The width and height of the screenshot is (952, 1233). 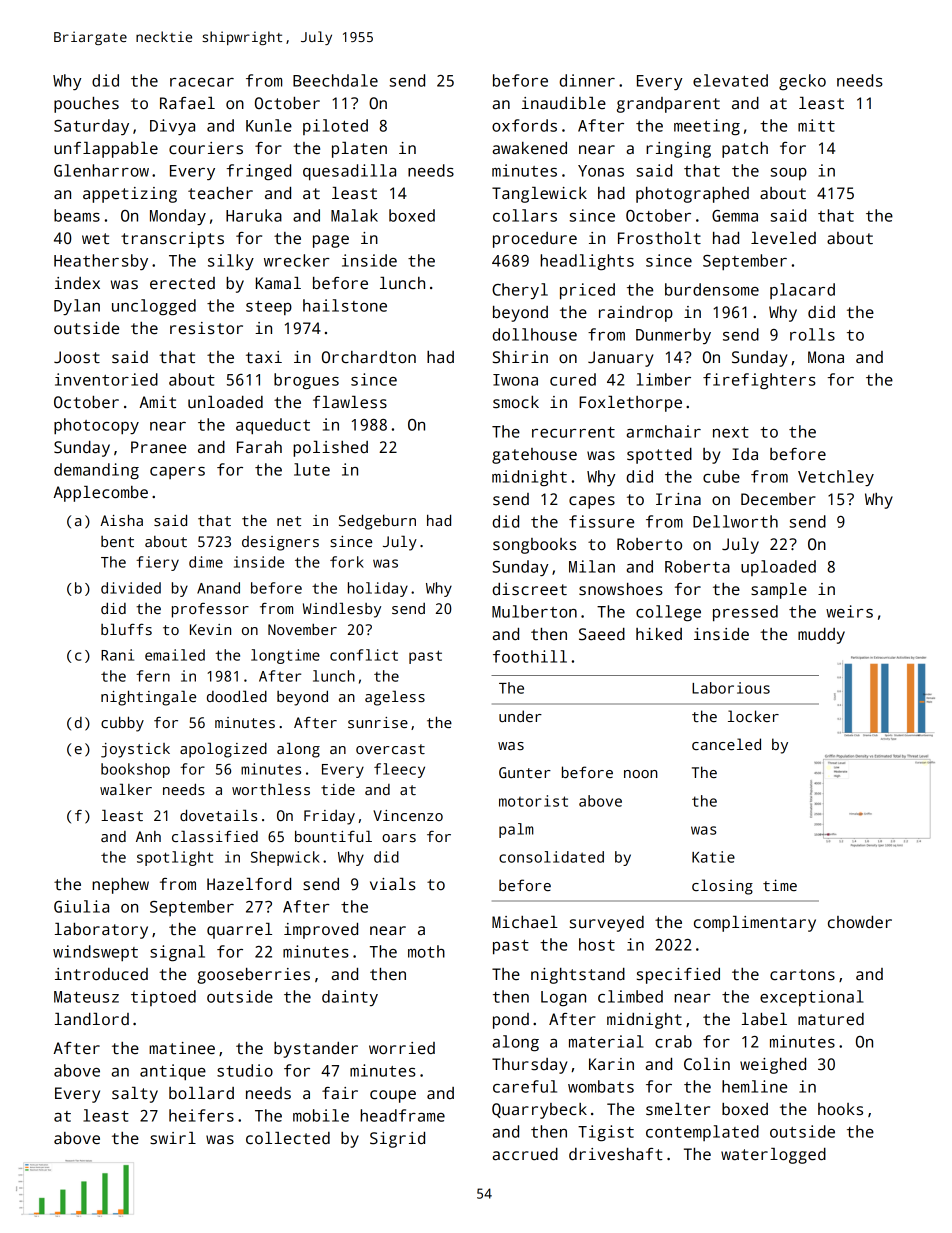 I want to click on page, so click(x=331, y=241).
